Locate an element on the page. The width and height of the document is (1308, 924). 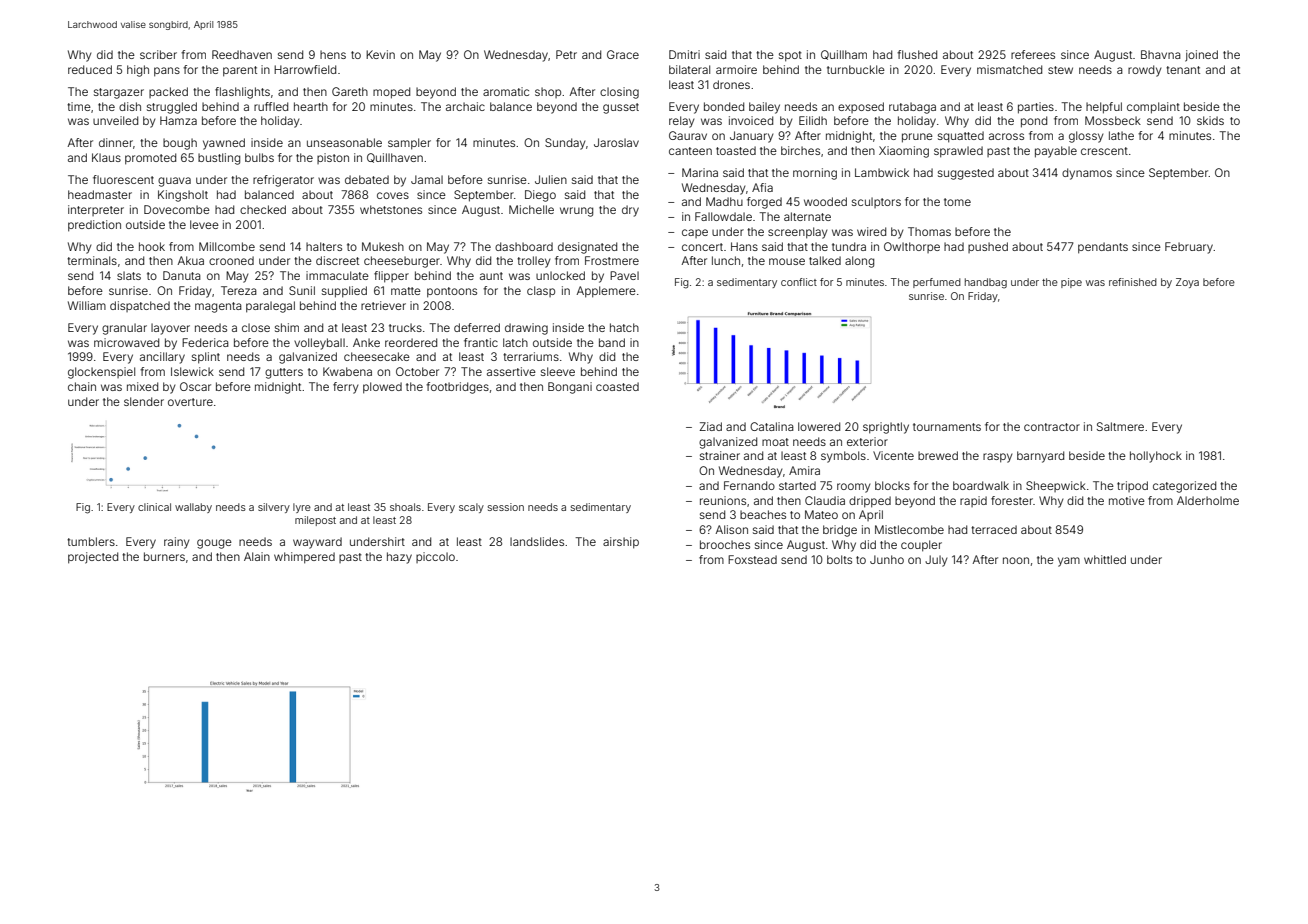
referees is located at coordinates (1033, 54).
